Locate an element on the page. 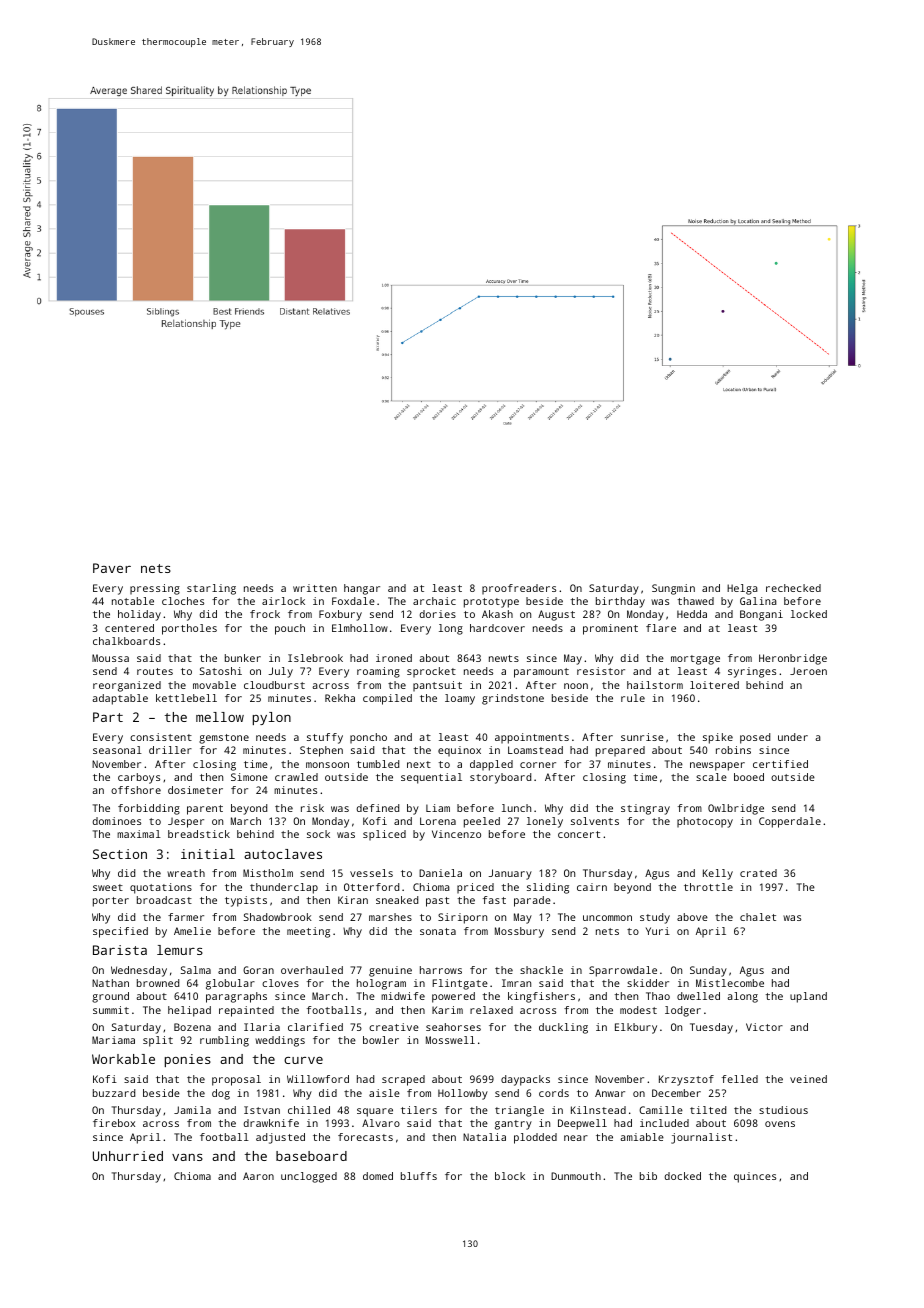 The image size is (924, 1308). unclogged is located at coordinates (309, 1177).
